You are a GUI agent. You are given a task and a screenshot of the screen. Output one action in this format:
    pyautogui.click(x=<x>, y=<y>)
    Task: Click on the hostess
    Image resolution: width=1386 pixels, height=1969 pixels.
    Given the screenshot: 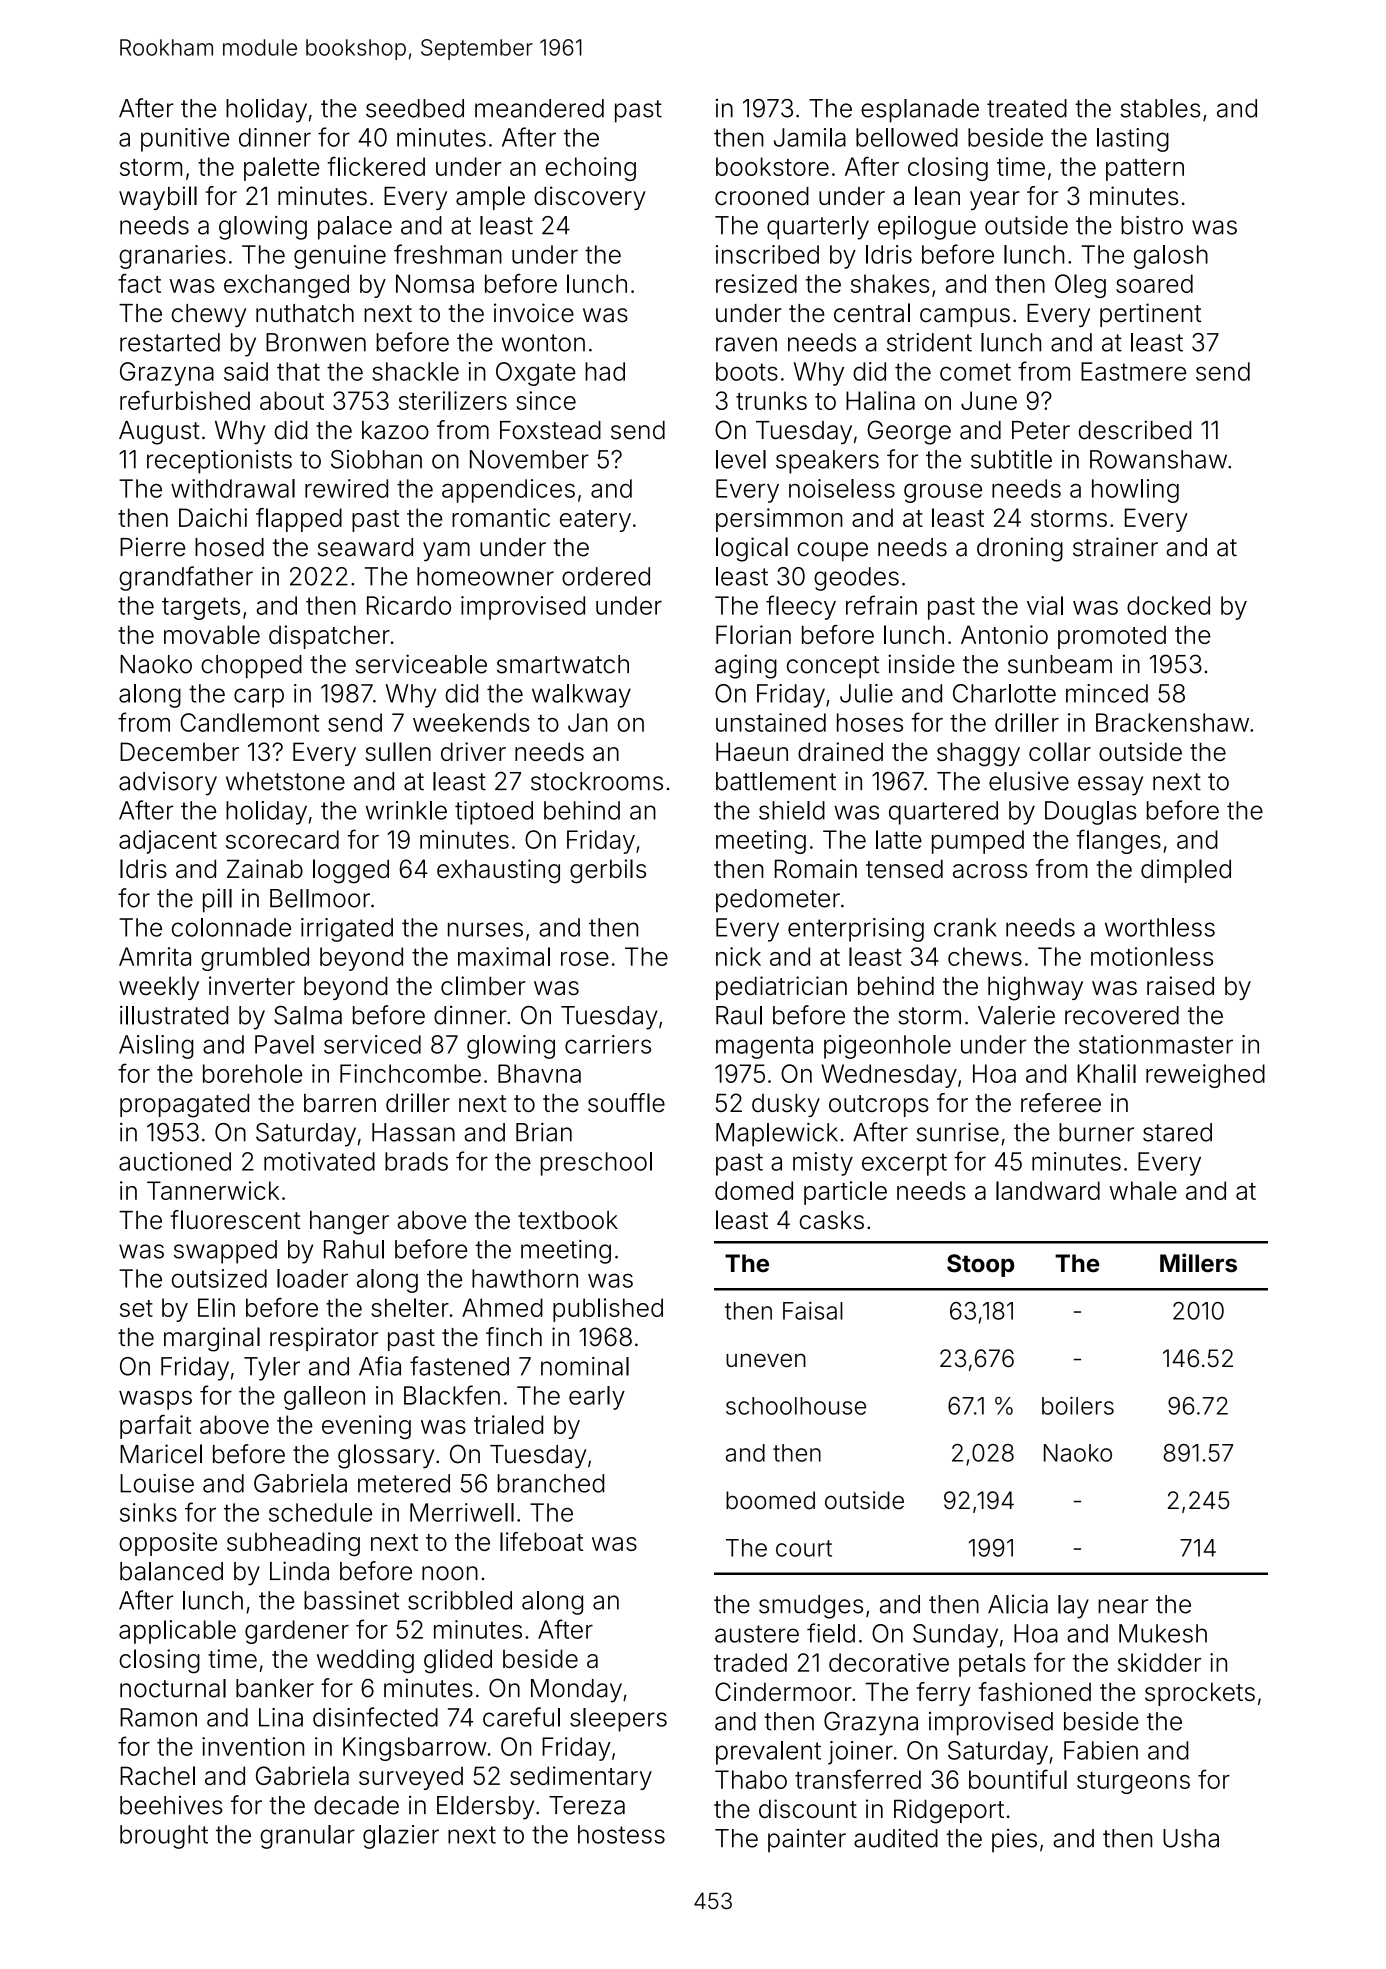 What is the action you would take?
    pyautogui.click(x=621, y=1834)
